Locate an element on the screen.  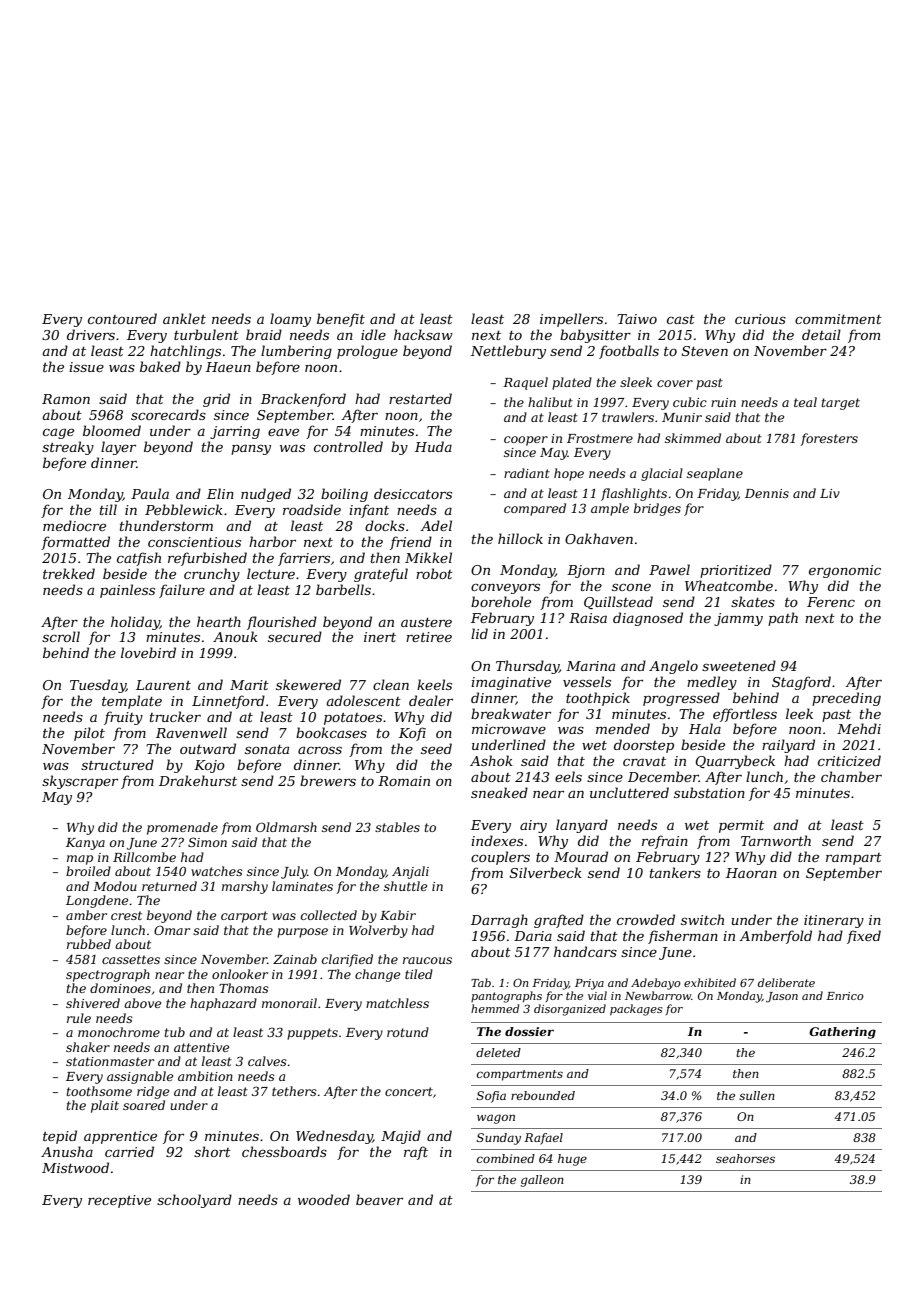
seahorses is located at coordinates (745, 1158).
